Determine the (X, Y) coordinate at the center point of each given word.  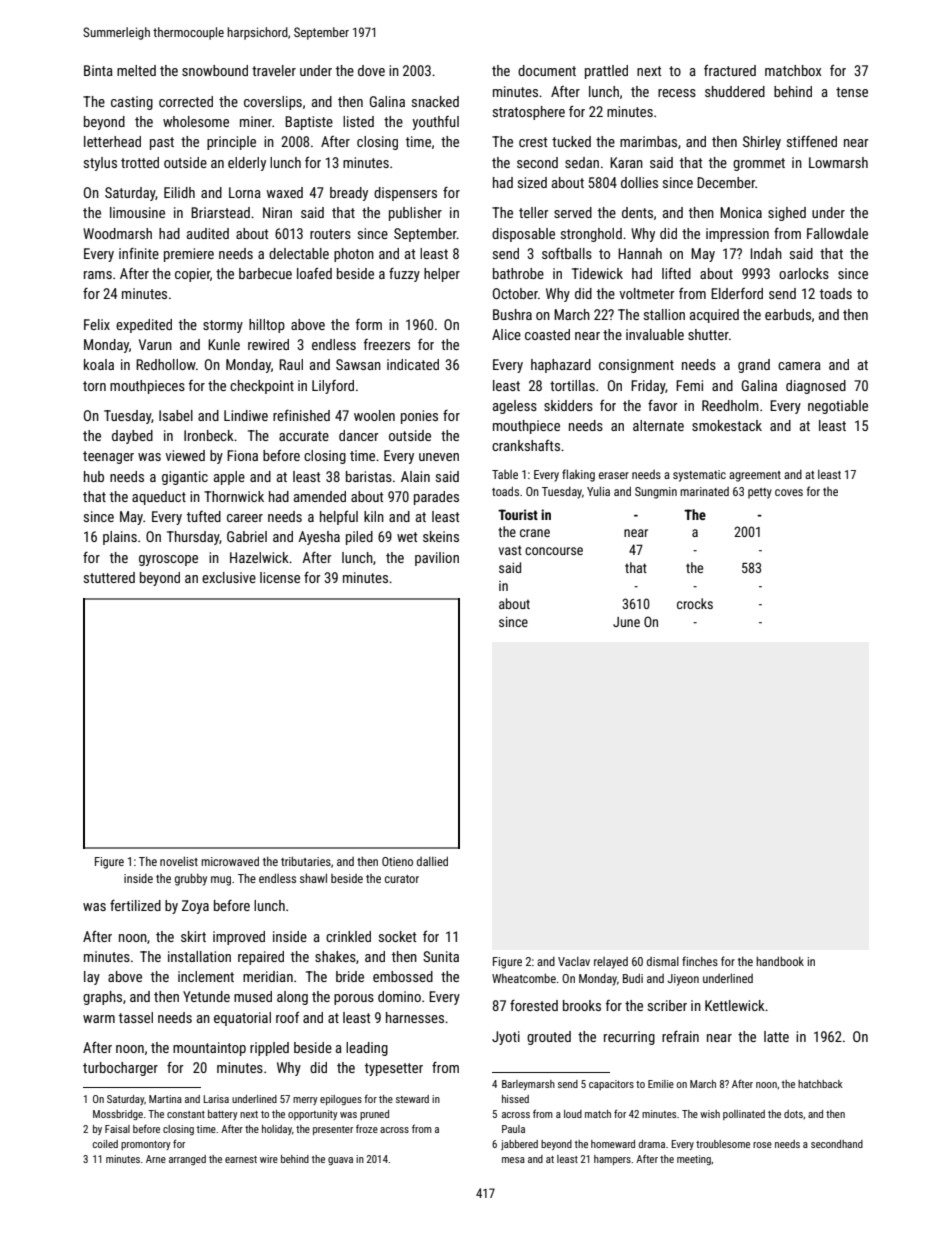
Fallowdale (837, 233)
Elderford (737, 293)
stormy (223, 326)
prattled (606, 72)
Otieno (397, 861)
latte (776, 1036)
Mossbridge (118, 1115)
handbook (780, 961)
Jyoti (506, 1038)
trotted (140, 162)
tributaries (306, 861)
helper (442, 275)
